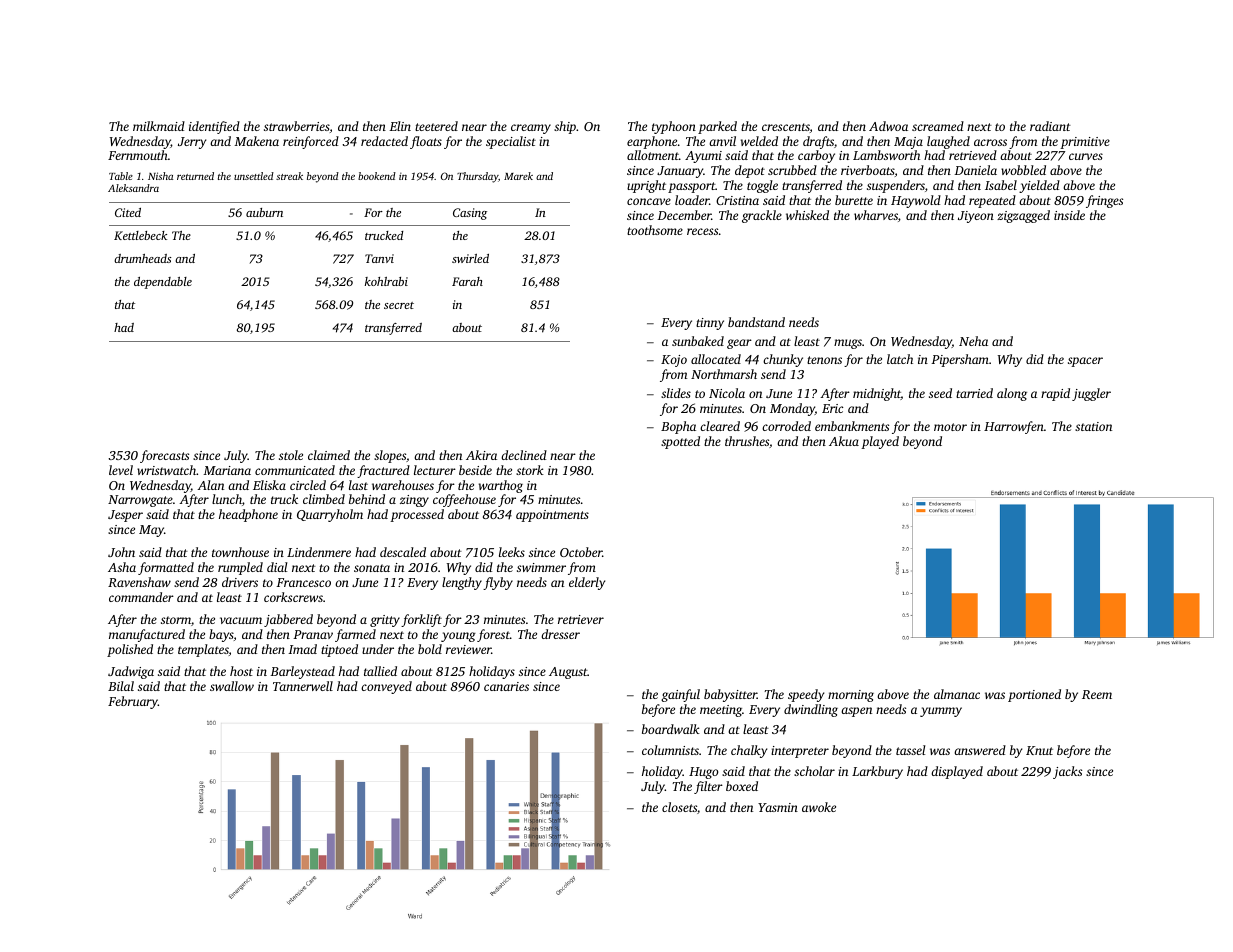  What do you see at coordinates (160, 176) in the screenshot?
I see `Nisha` at bounding box center [160, 176].
